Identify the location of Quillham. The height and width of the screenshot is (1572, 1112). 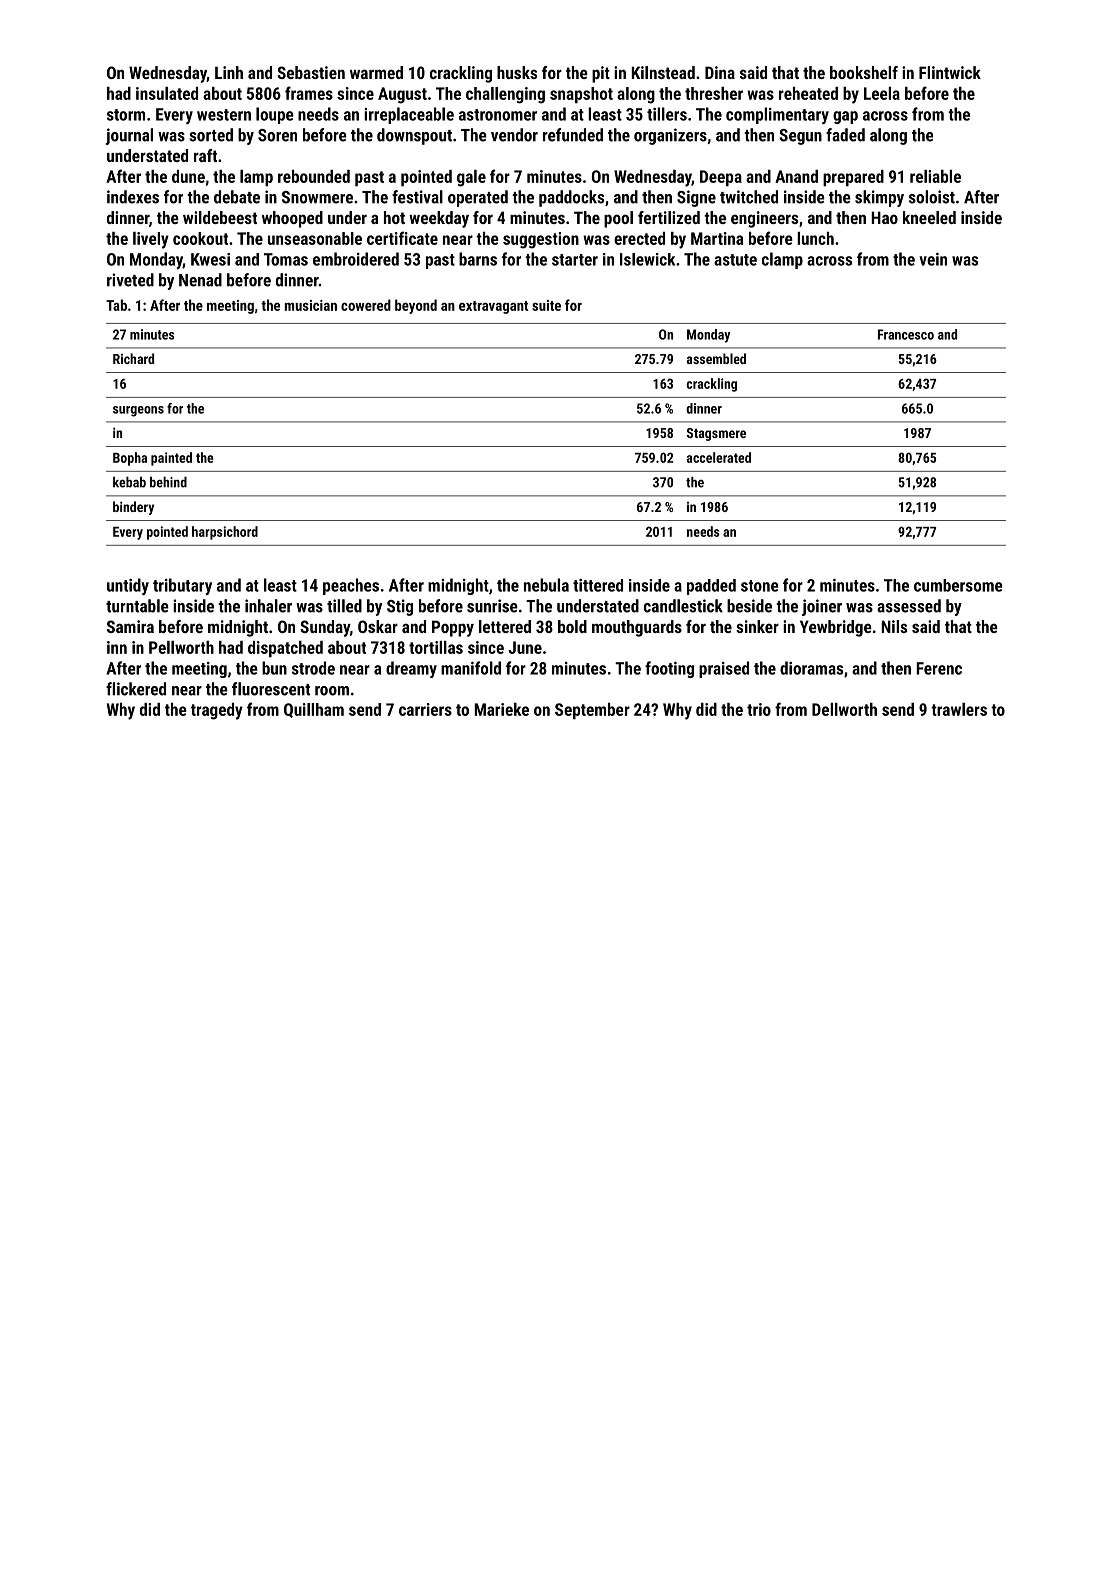
(314, 710).
